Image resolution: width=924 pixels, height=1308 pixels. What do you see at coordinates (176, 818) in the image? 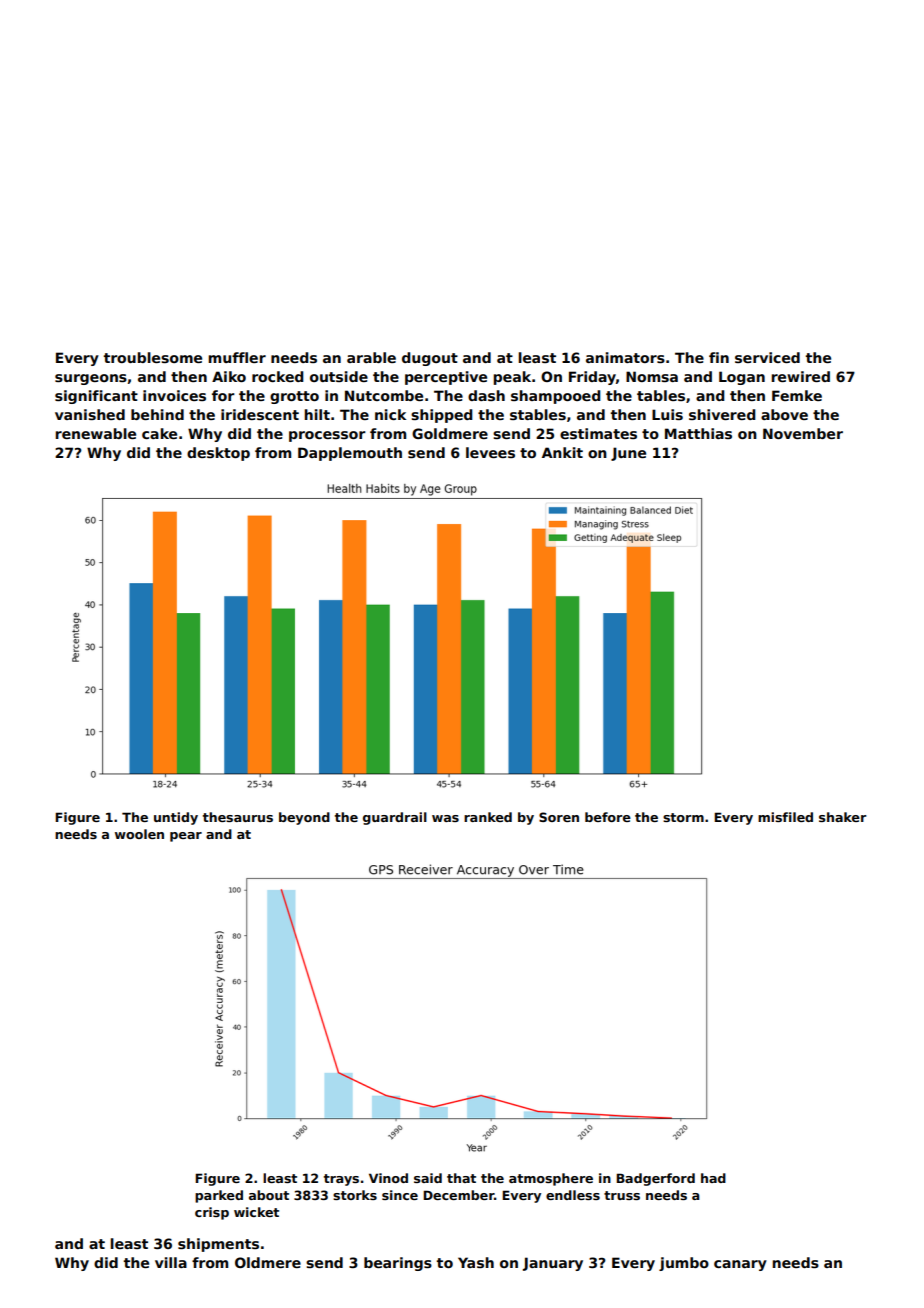
I see `untidy` at bounding box center [176, 818].
